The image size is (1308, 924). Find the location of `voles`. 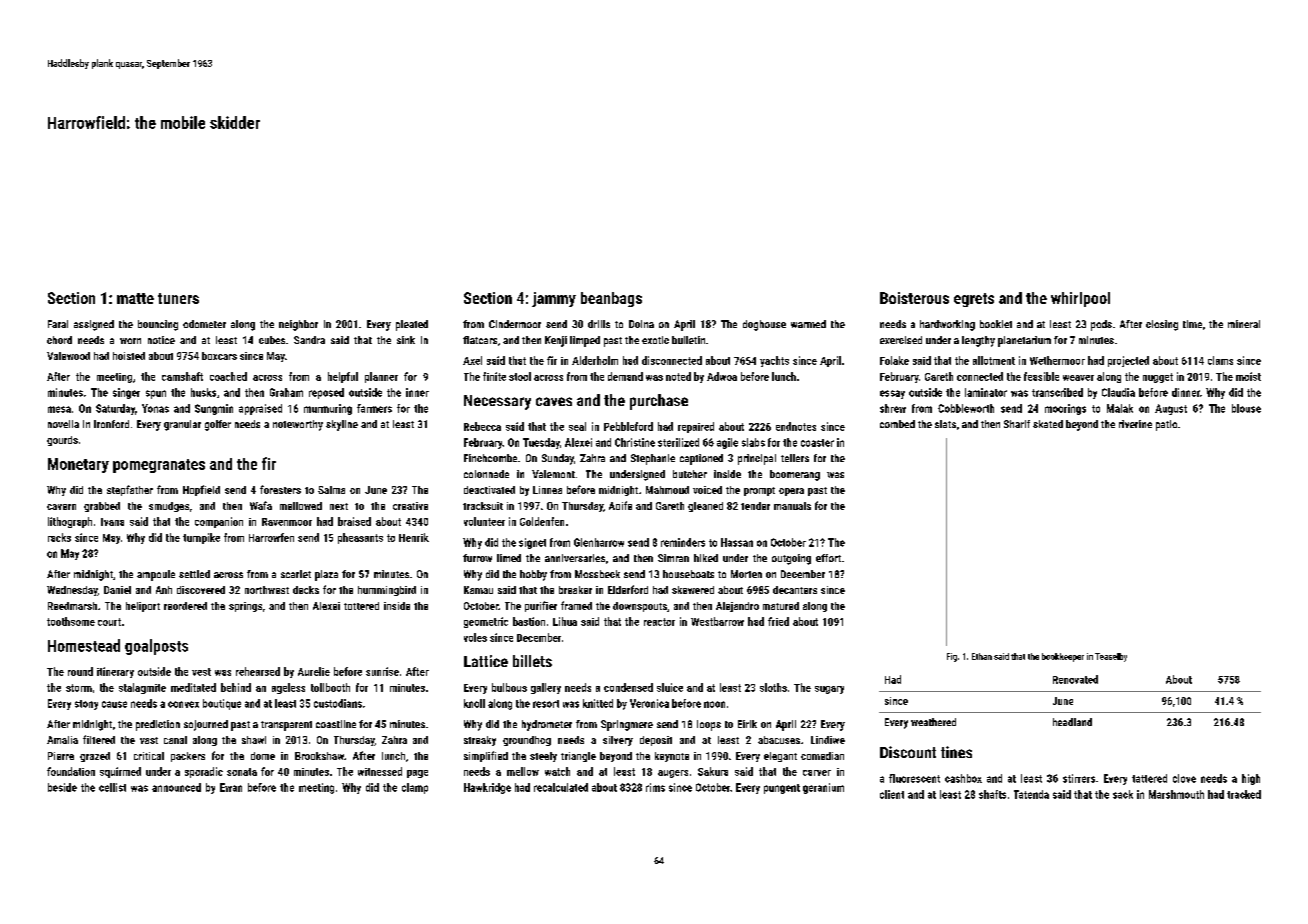

voles is located at coordinates (475, 637).
